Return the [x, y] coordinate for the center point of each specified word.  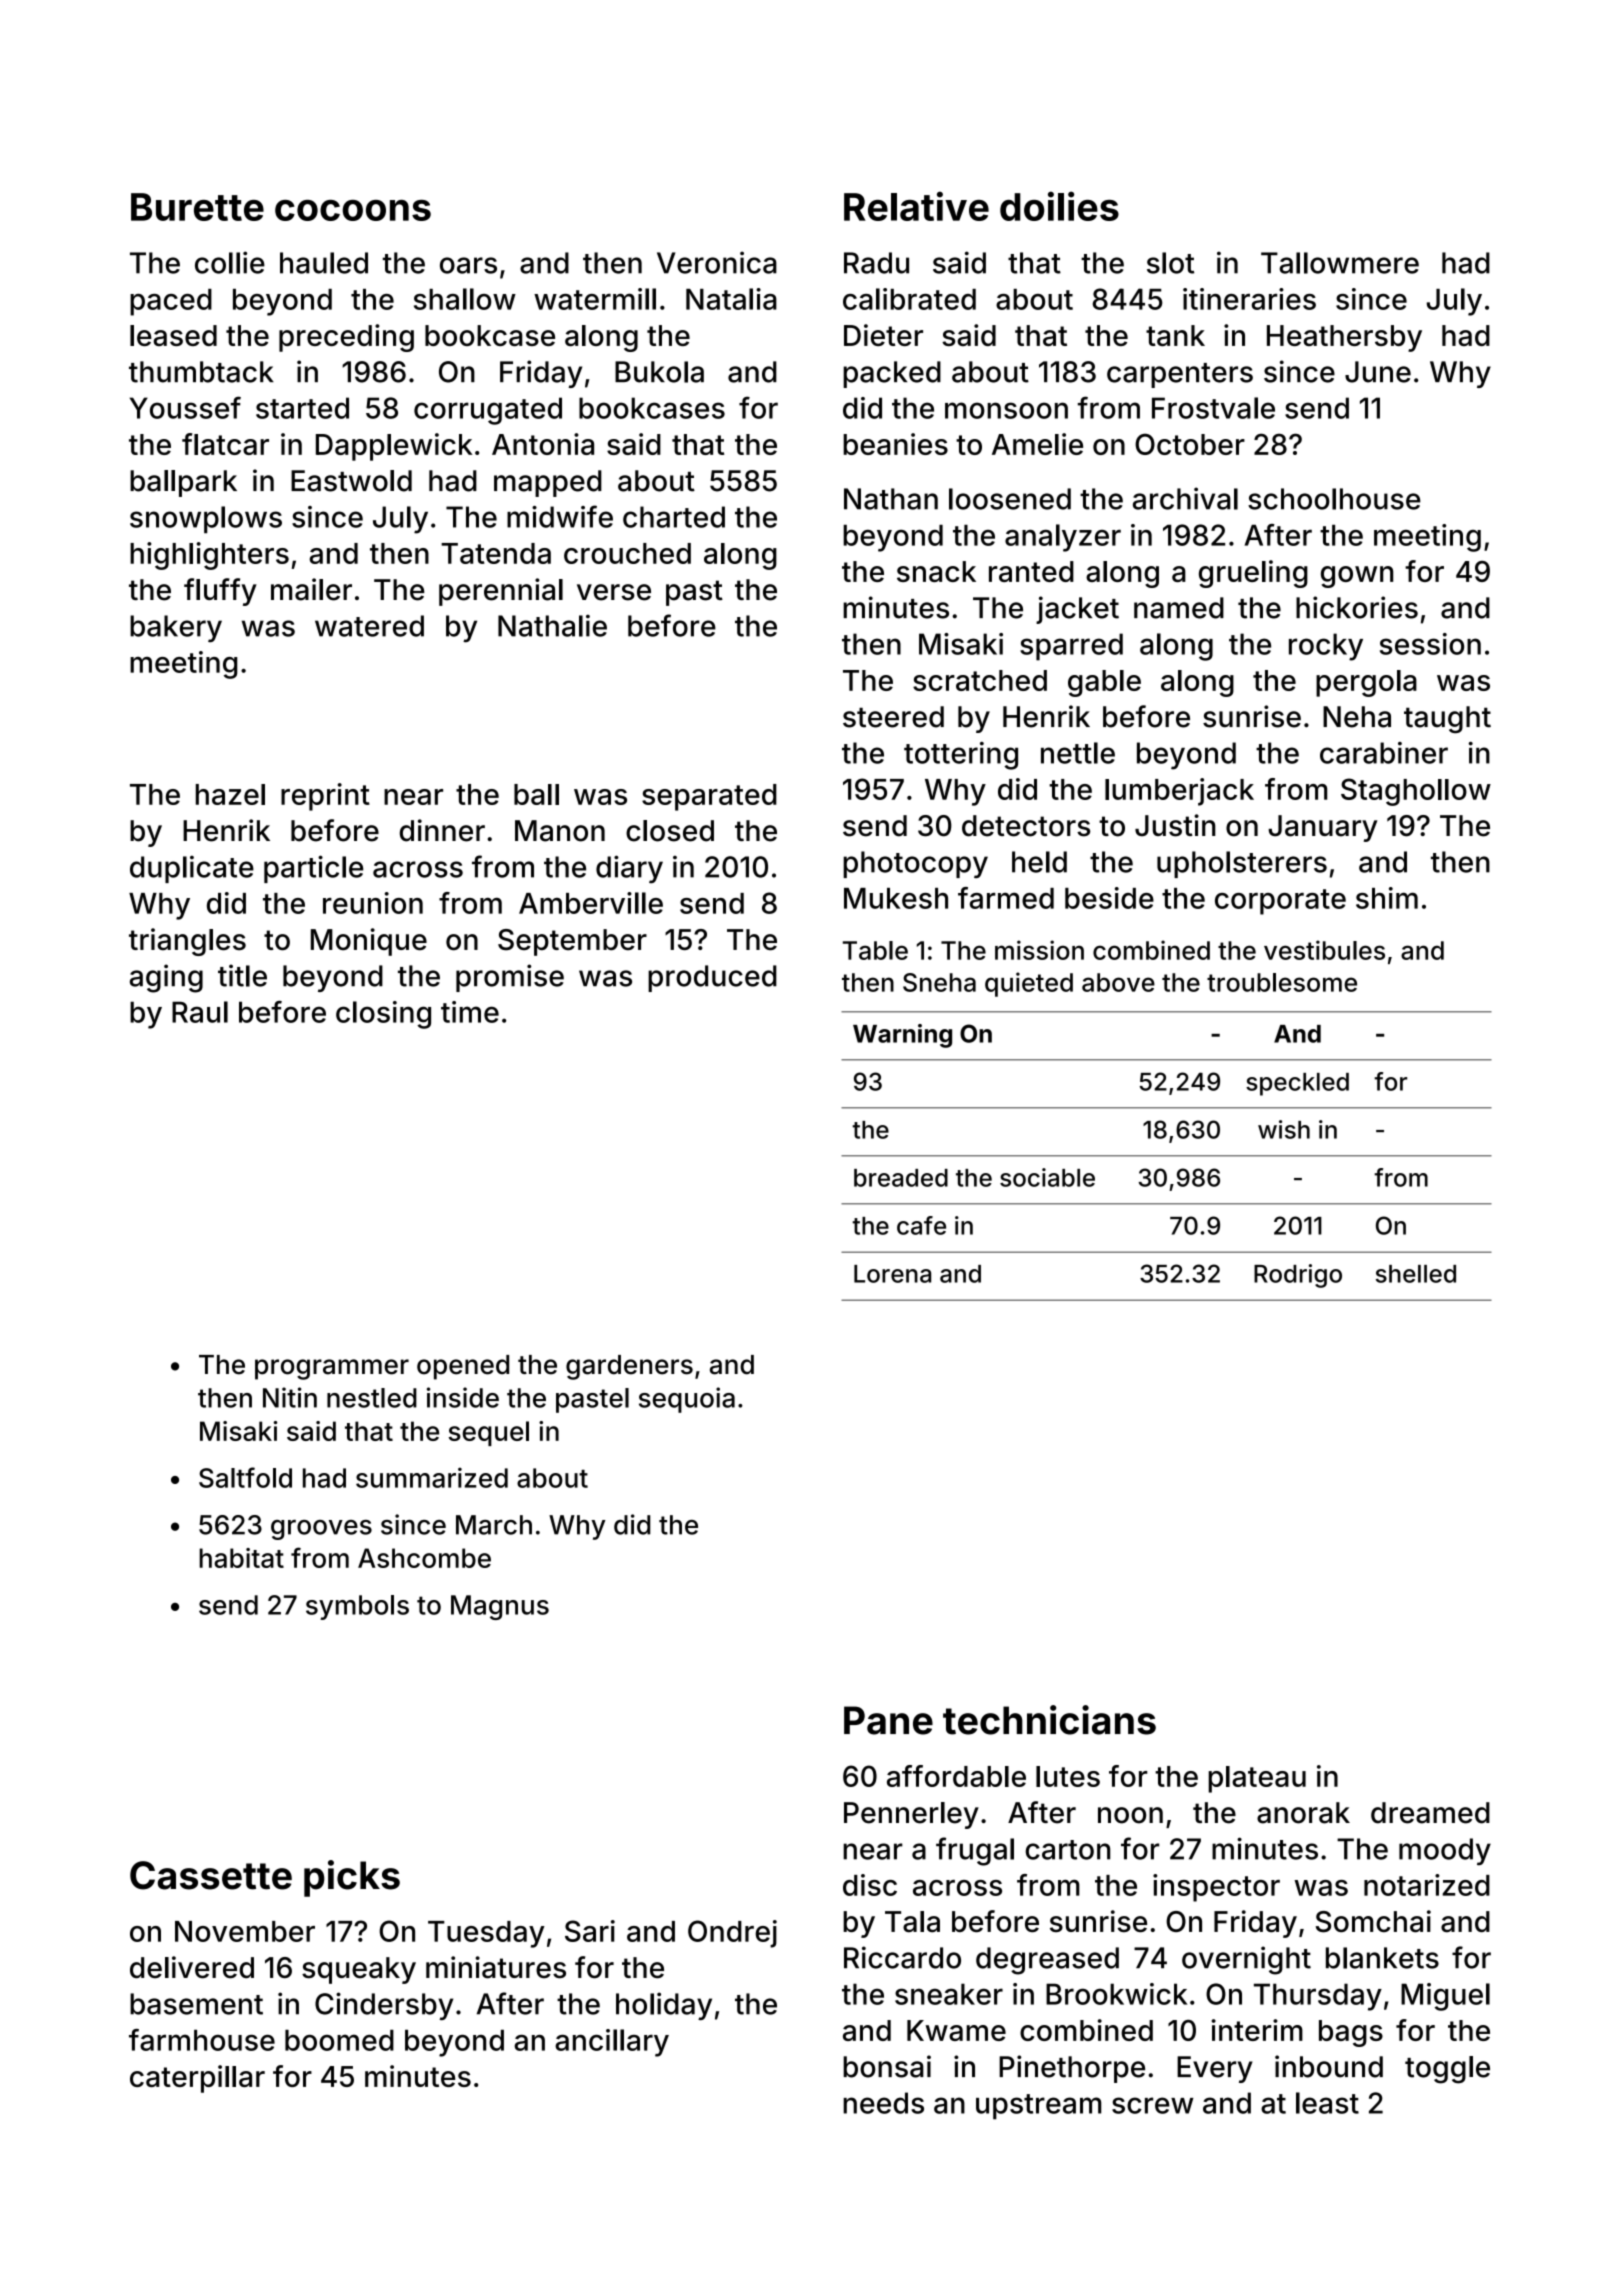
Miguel [1445, 1997]
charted [674, 517]
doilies [1059, 206]
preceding [346, 338]
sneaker [949, 1994]
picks [352, 1878]
